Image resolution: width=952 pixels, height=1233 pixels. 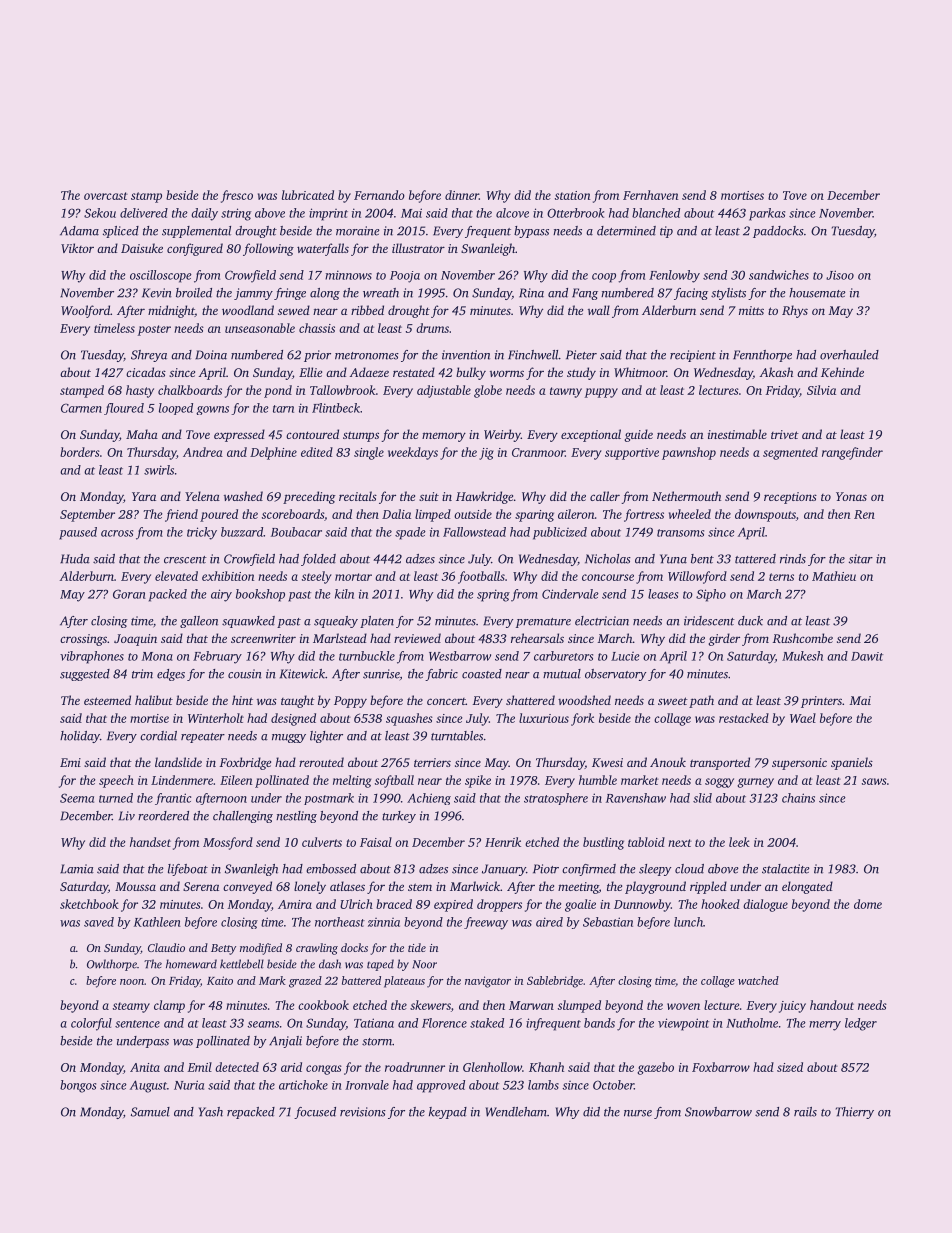 What do you see at coordinates (767, 214) in the screenshot?
I see `parkas` at bounding box center [767, 214].
